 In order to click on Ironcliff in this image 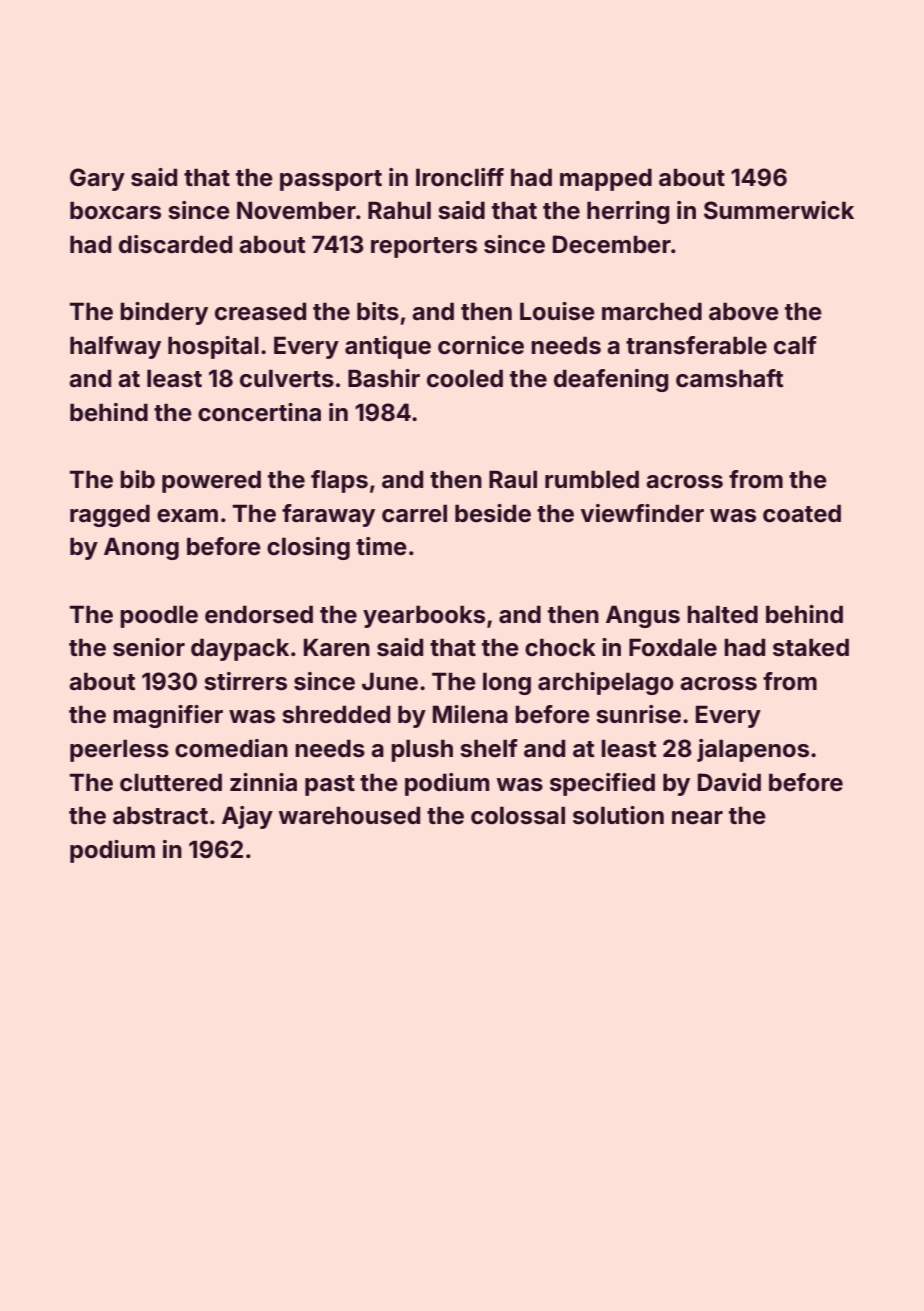, I will do `click(460, 177)`.
